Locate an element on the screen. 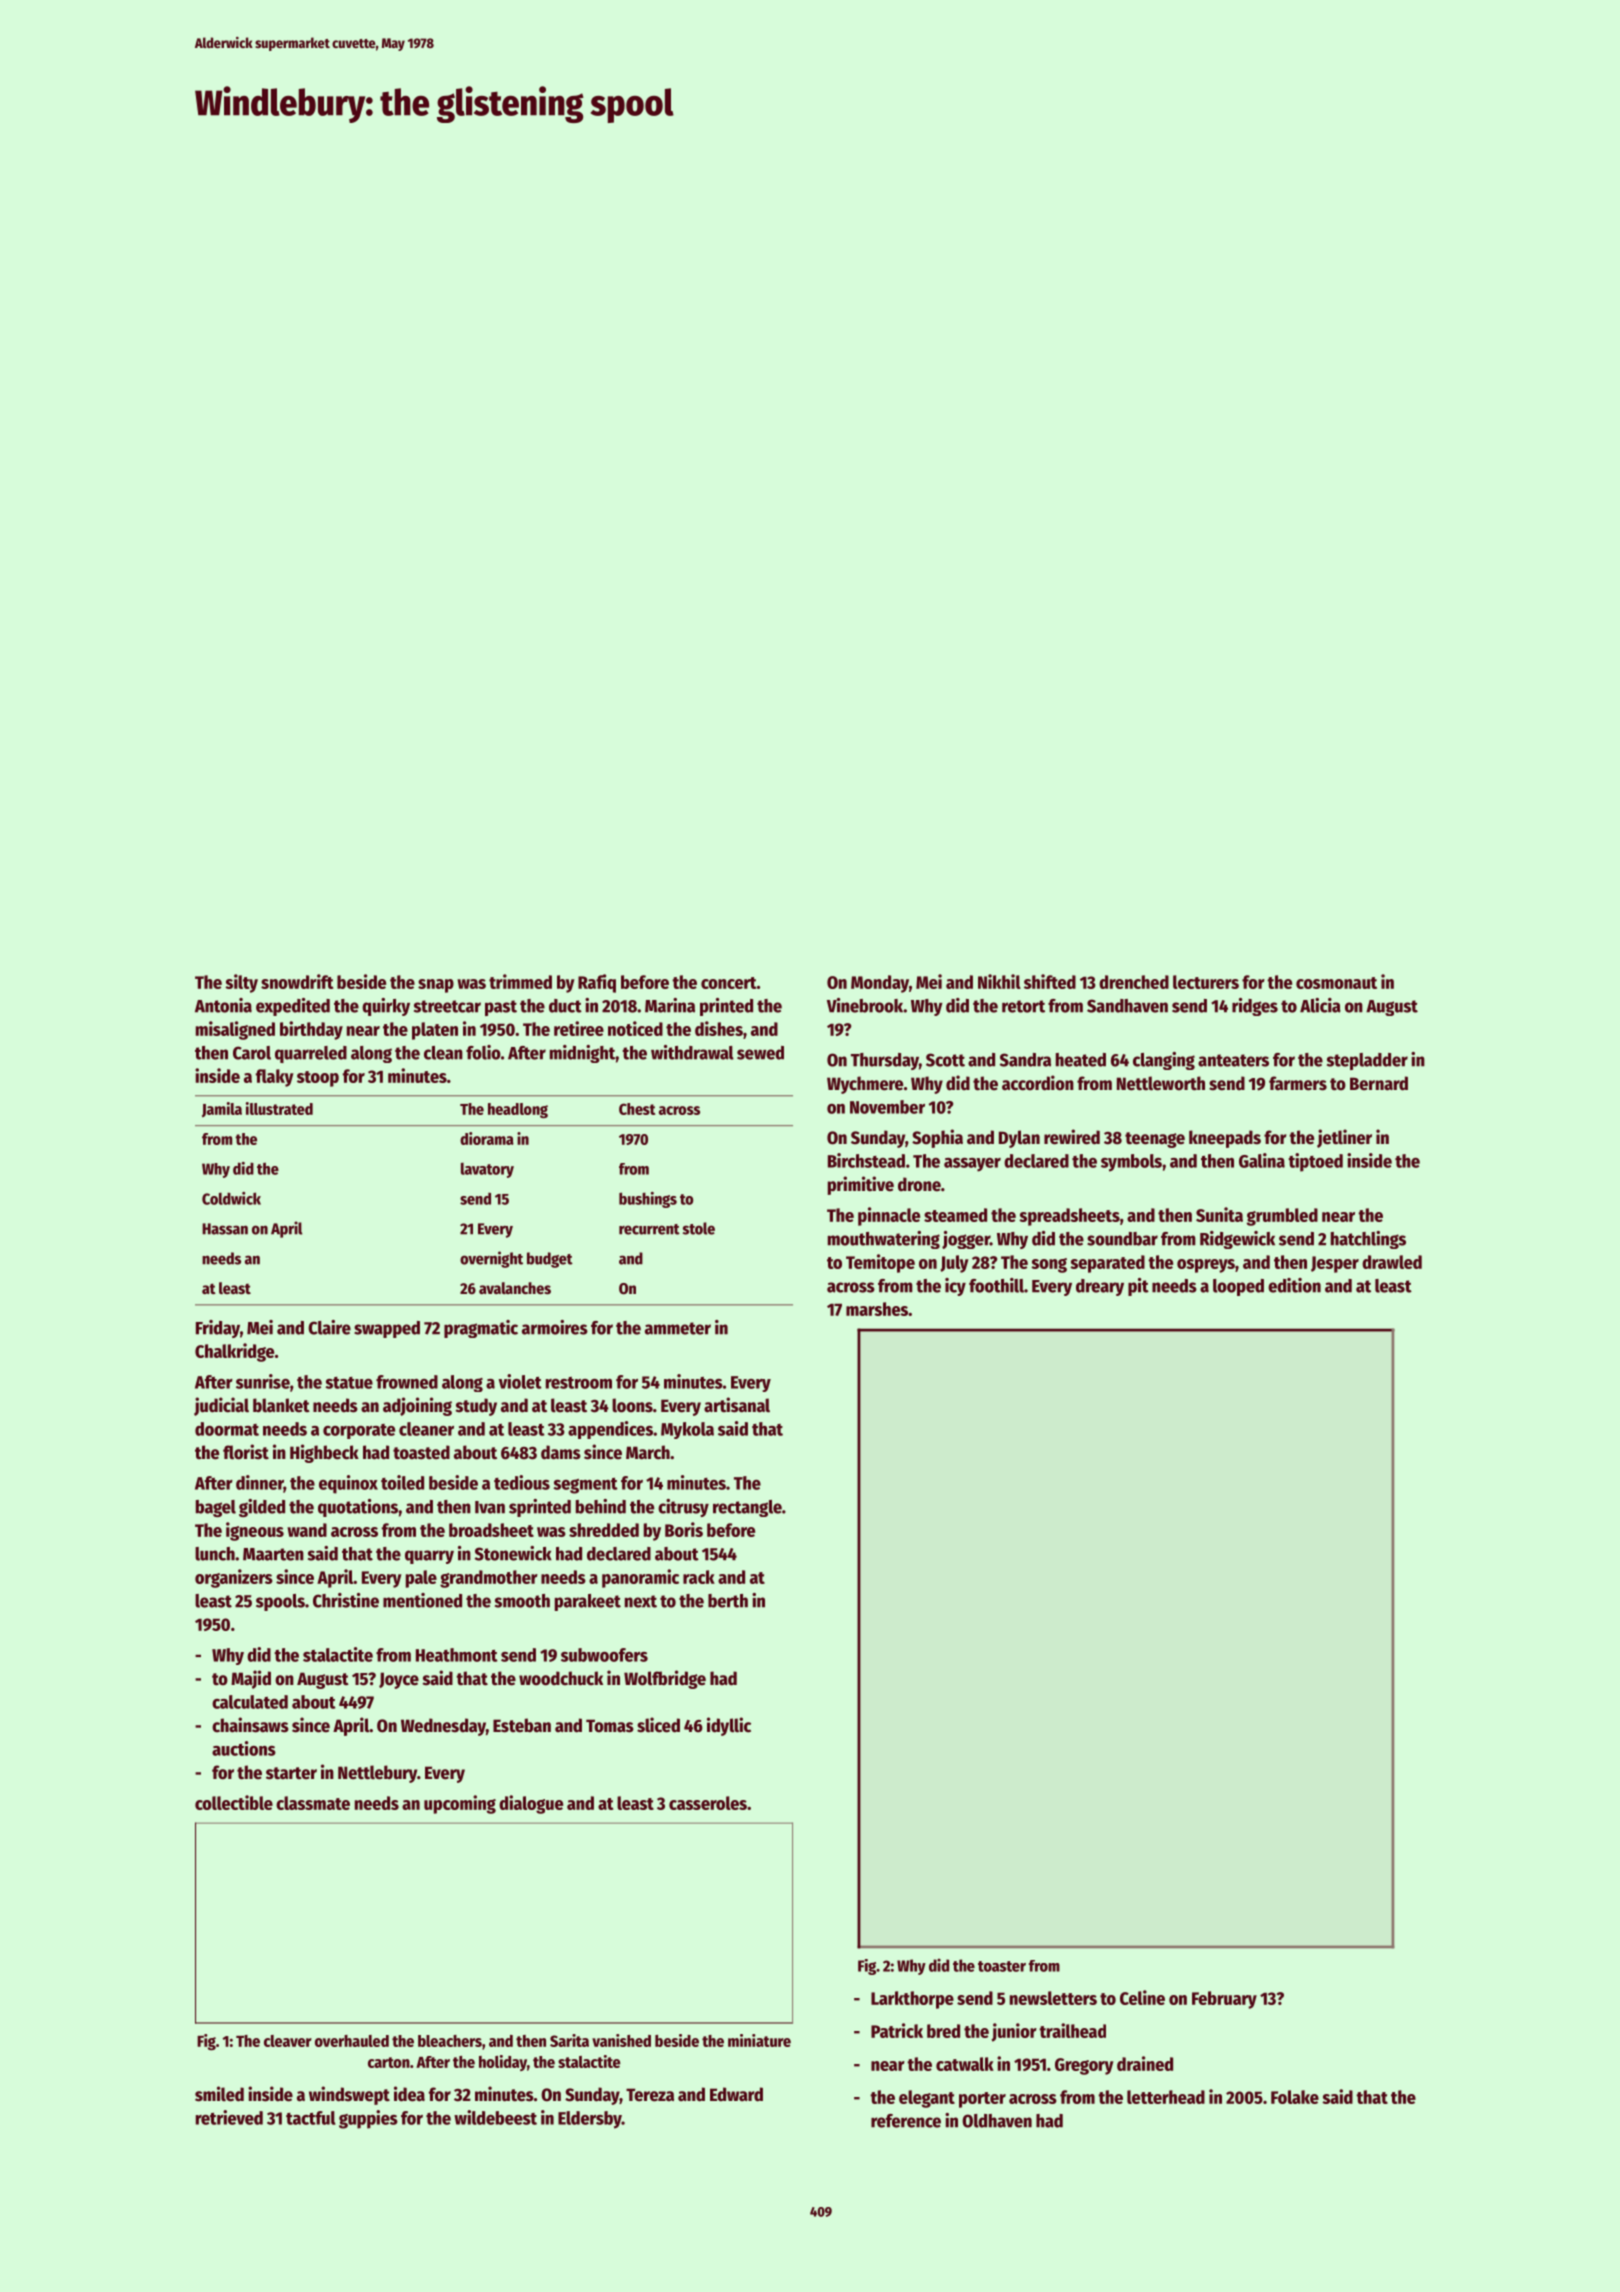 This screenshot has width=1620, height=2292. chainsaws is located at coordinates (250, 1725).
